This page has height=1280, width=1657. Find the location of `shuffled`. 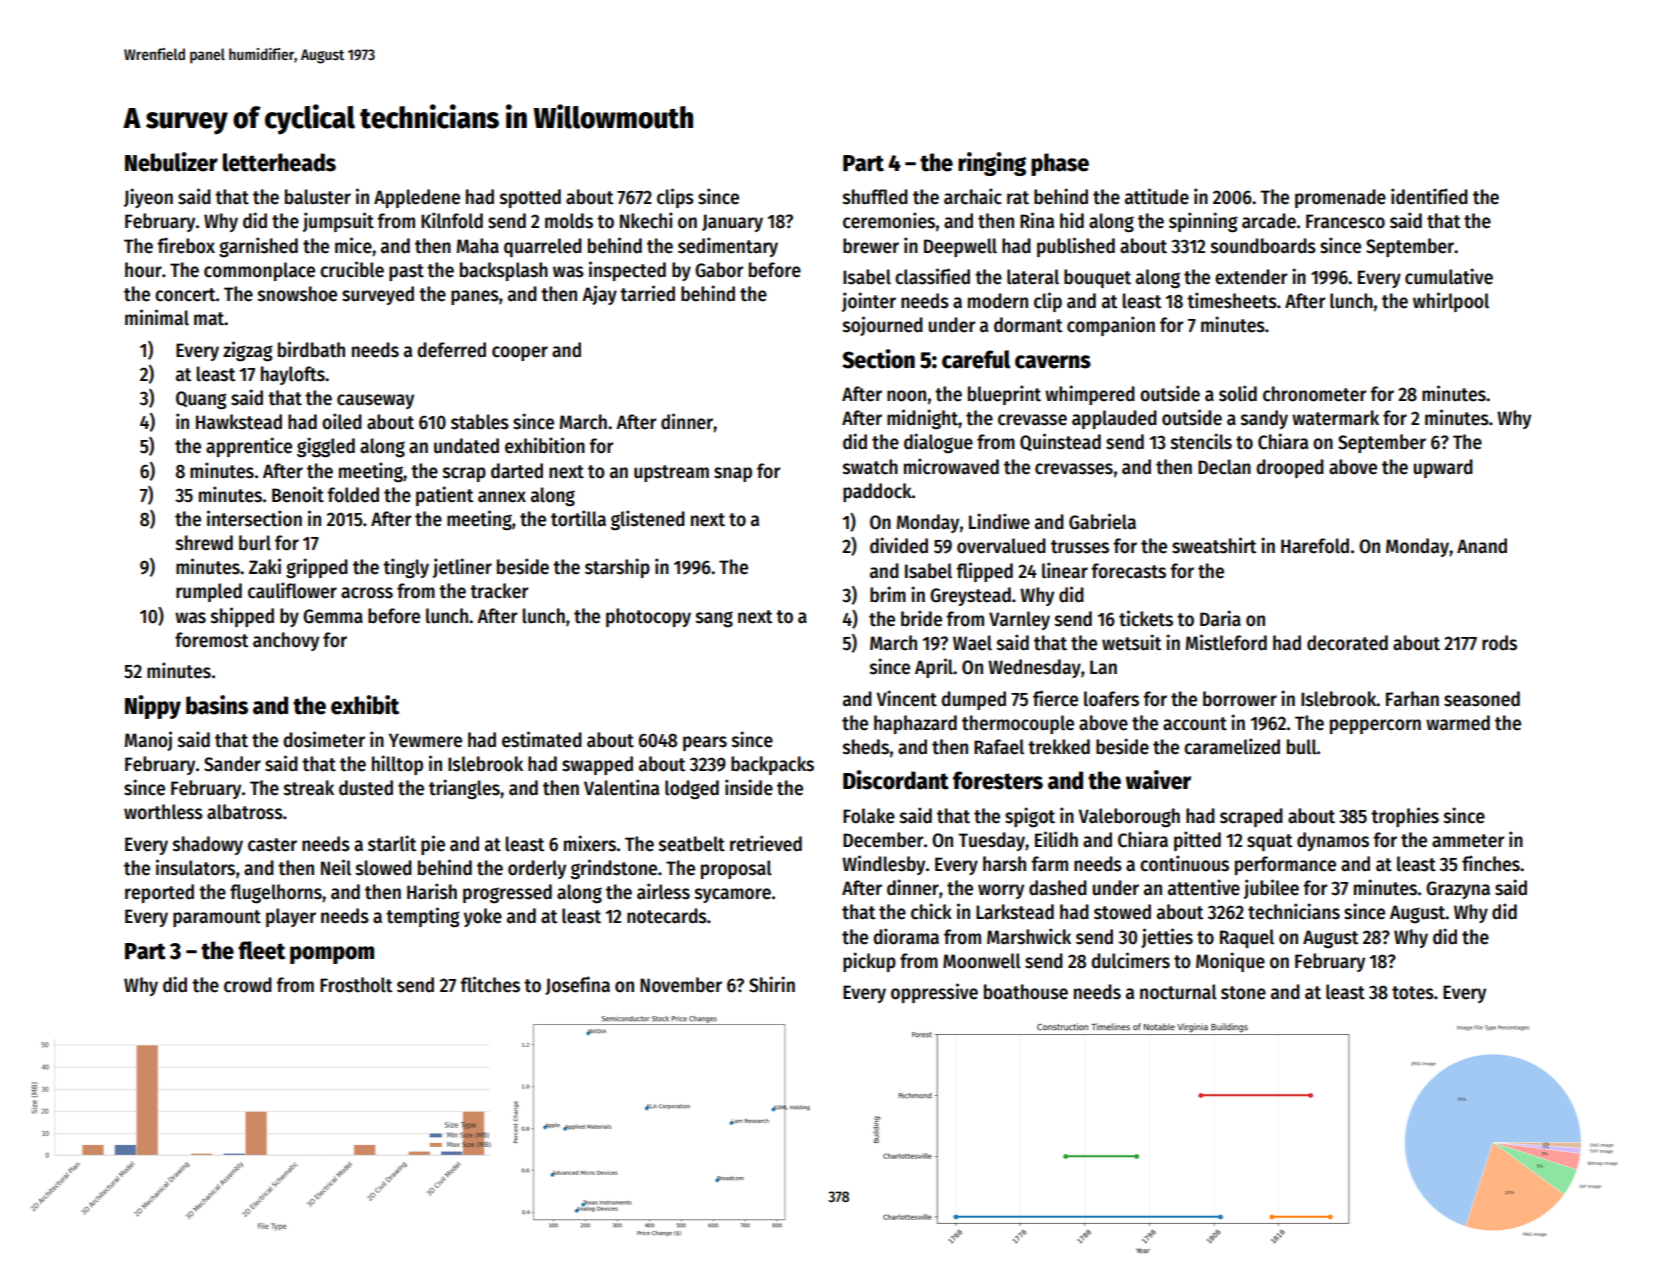

shuffled is located at coordinates (875, 197).
